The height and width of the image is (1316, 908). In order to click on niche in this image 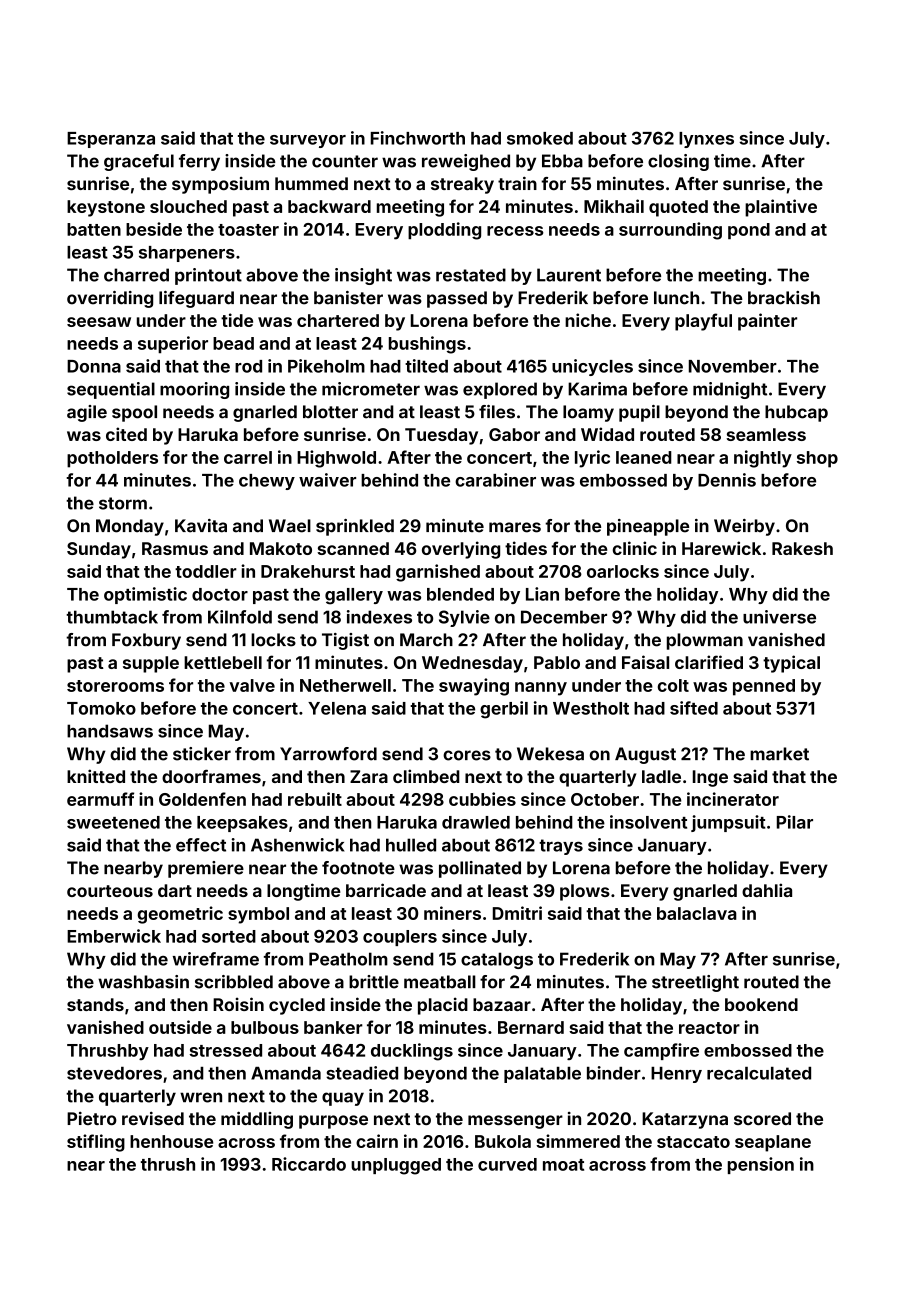, I will do `click(588, 320)`.
